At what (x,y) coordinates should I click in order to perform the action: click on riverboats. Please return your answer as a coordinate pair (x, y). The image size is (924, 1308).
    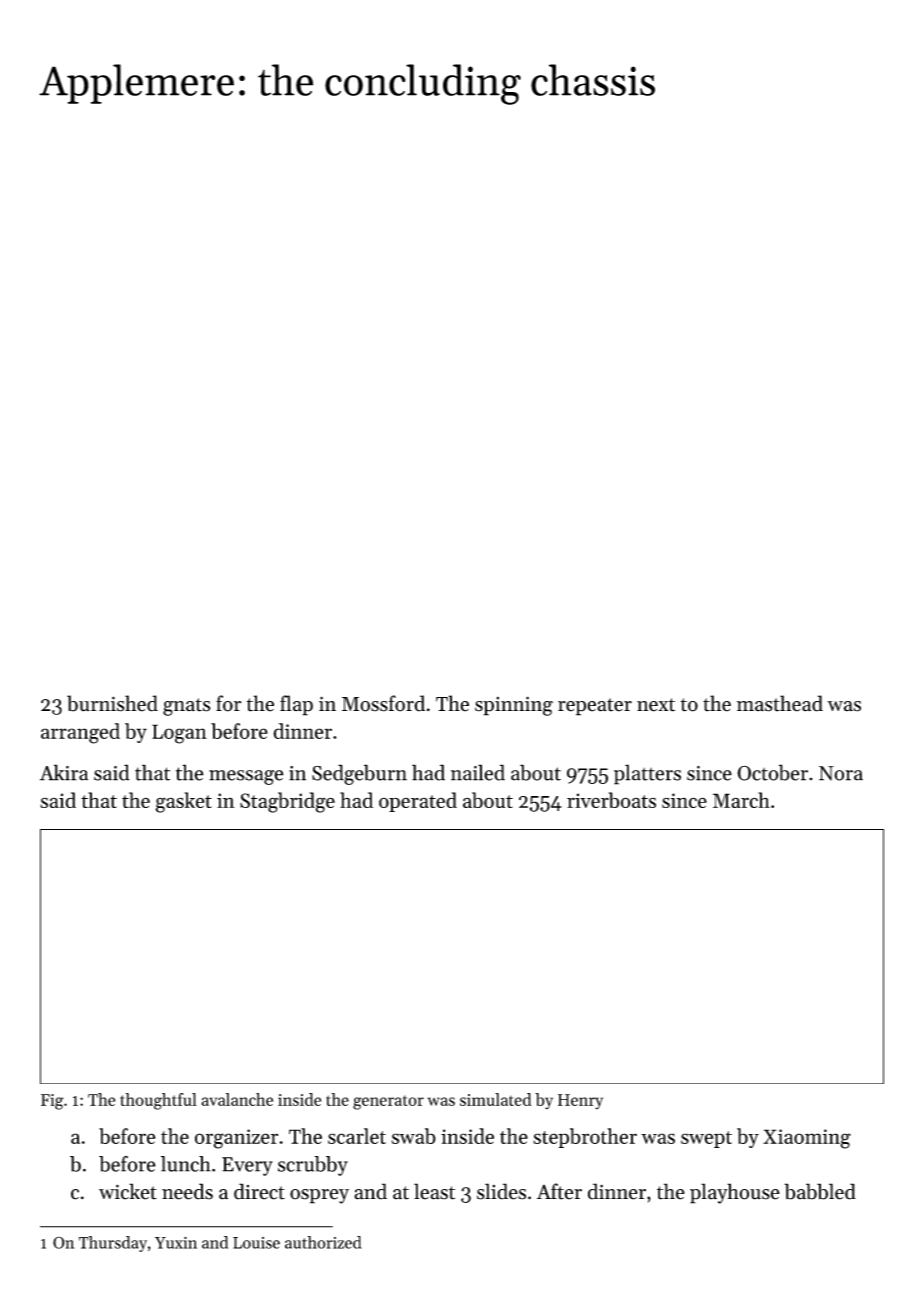
    Looking at the image, I should click on (611, 800).
